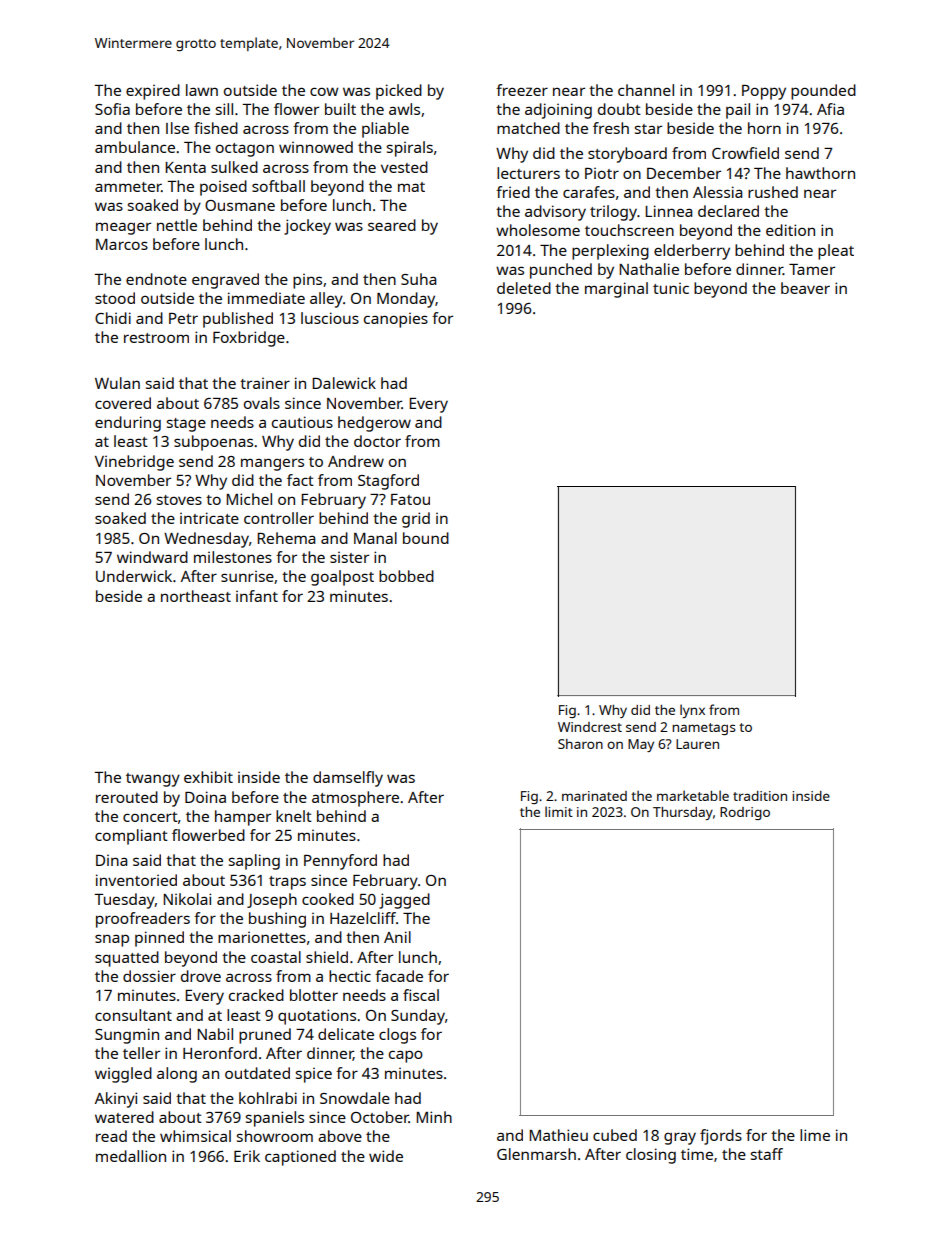 The height and width of the screenshot is (1233, 952). Describe the element at coordinates (426, 538) in the screenshot. I see `bound` at that location.
